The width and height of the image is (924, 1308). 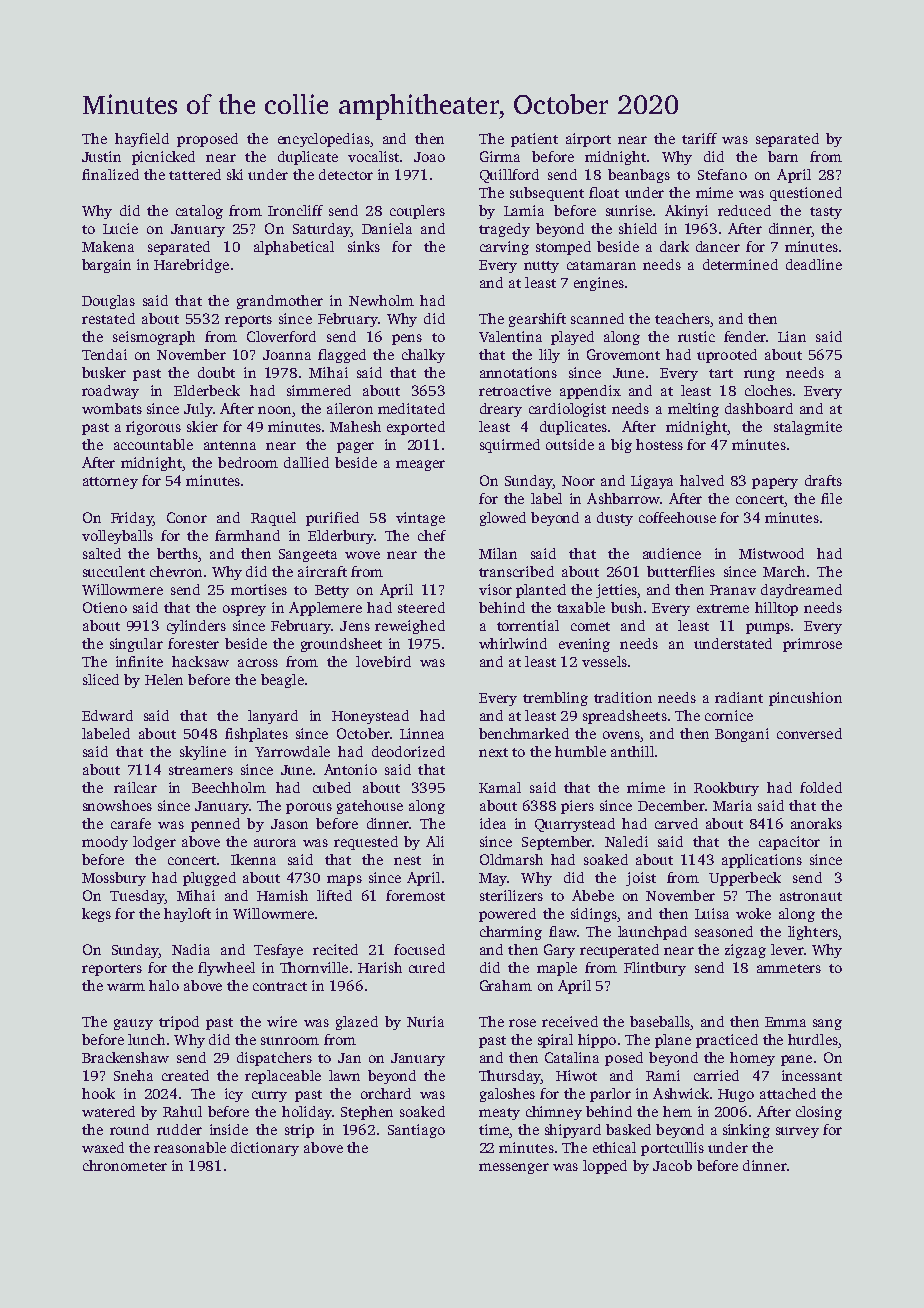 I want to click on snowshoes, so click(x=117, y=805).
